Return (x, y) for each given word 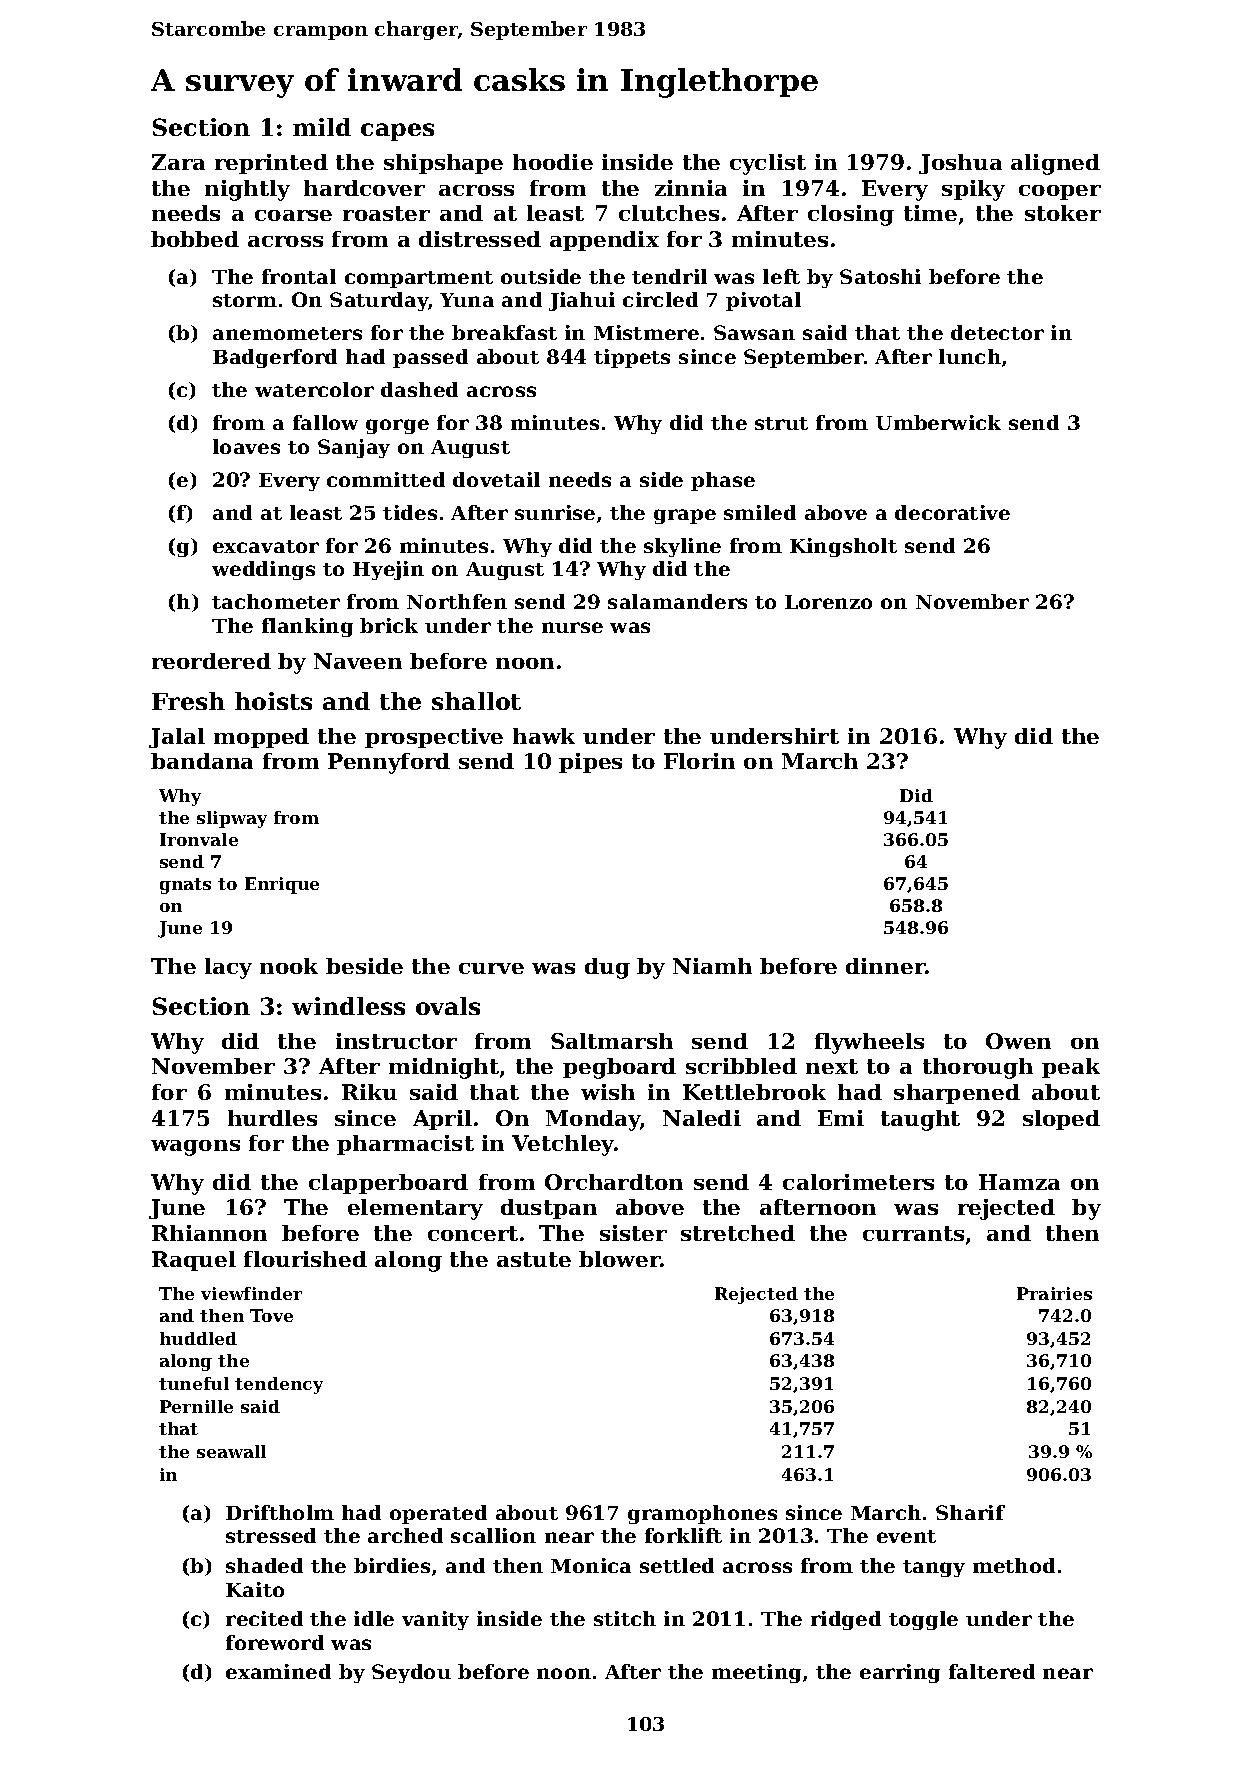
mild (322, 127)
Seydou (411, 1673)
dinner (885, 966)
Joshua (960, 164)
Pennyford (389, 763)
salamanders (677, 601)
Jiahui (582, 301)
